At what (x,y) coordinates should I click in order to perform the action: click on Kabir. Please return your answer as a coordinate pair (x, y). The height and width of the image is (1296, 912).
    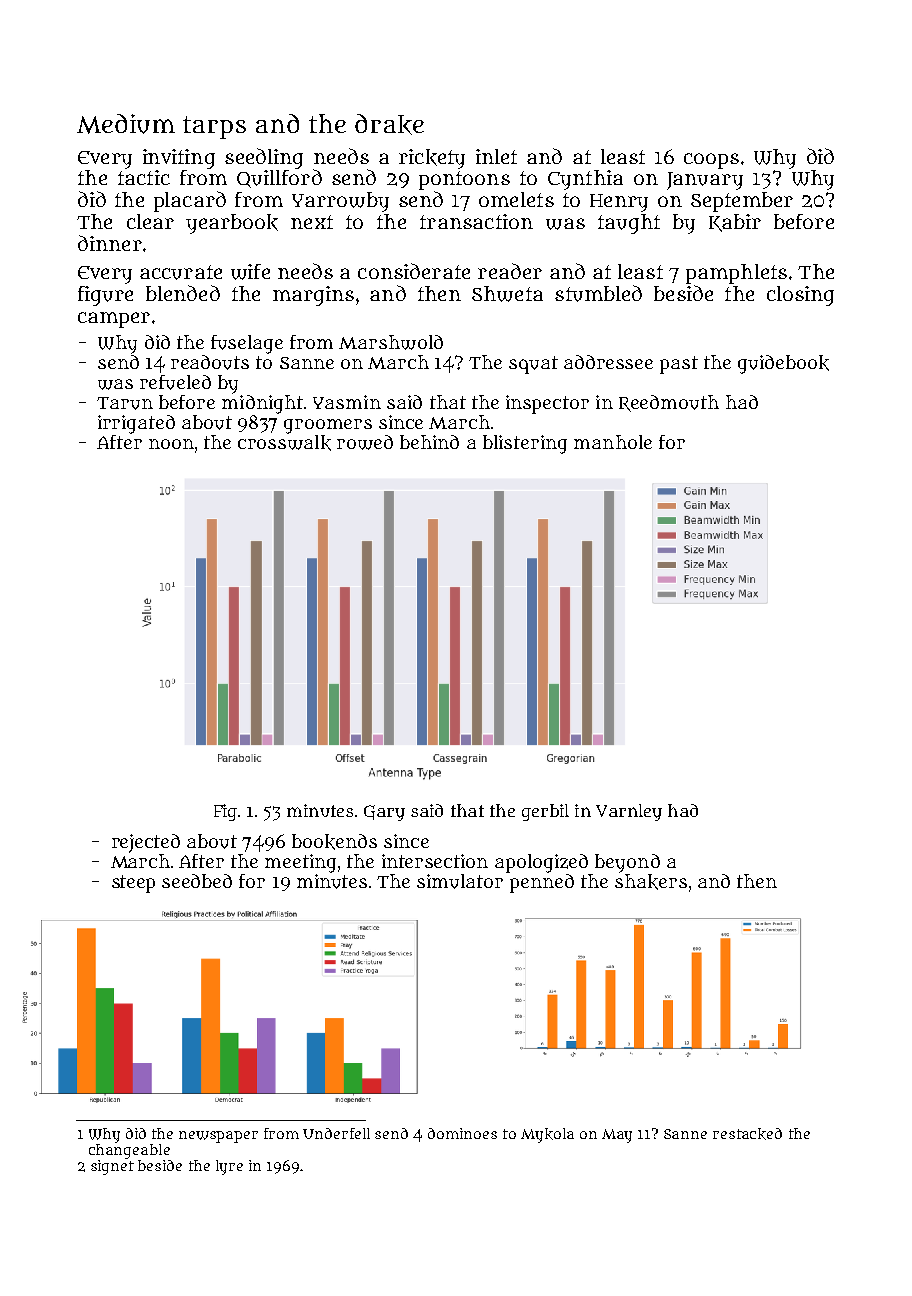
    Looking at the image, I should click on (735, 223).
